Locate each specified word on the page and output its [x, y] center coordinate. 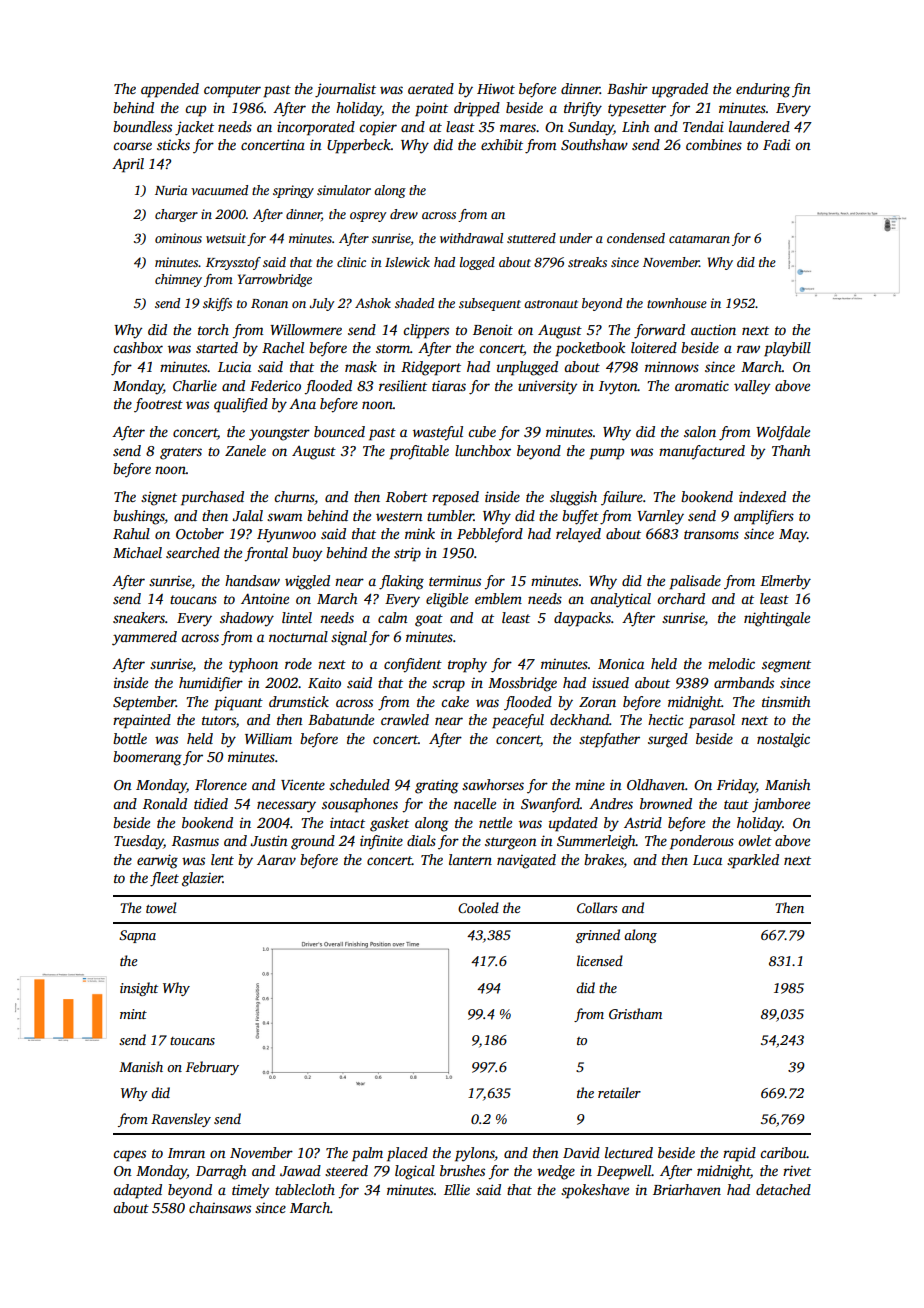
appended [170, 90]
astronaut [551, 304]
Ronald [165, 803]
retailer [619, 1092]
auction [713, 330]
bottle [130, 738]
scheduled [359, 784]
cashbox [138, 347]
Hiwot [496, 89]
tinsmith [786, 701]
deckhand [579, 719]
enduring [763, 90]
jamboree [781, 805]
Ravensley [181, 1120]
